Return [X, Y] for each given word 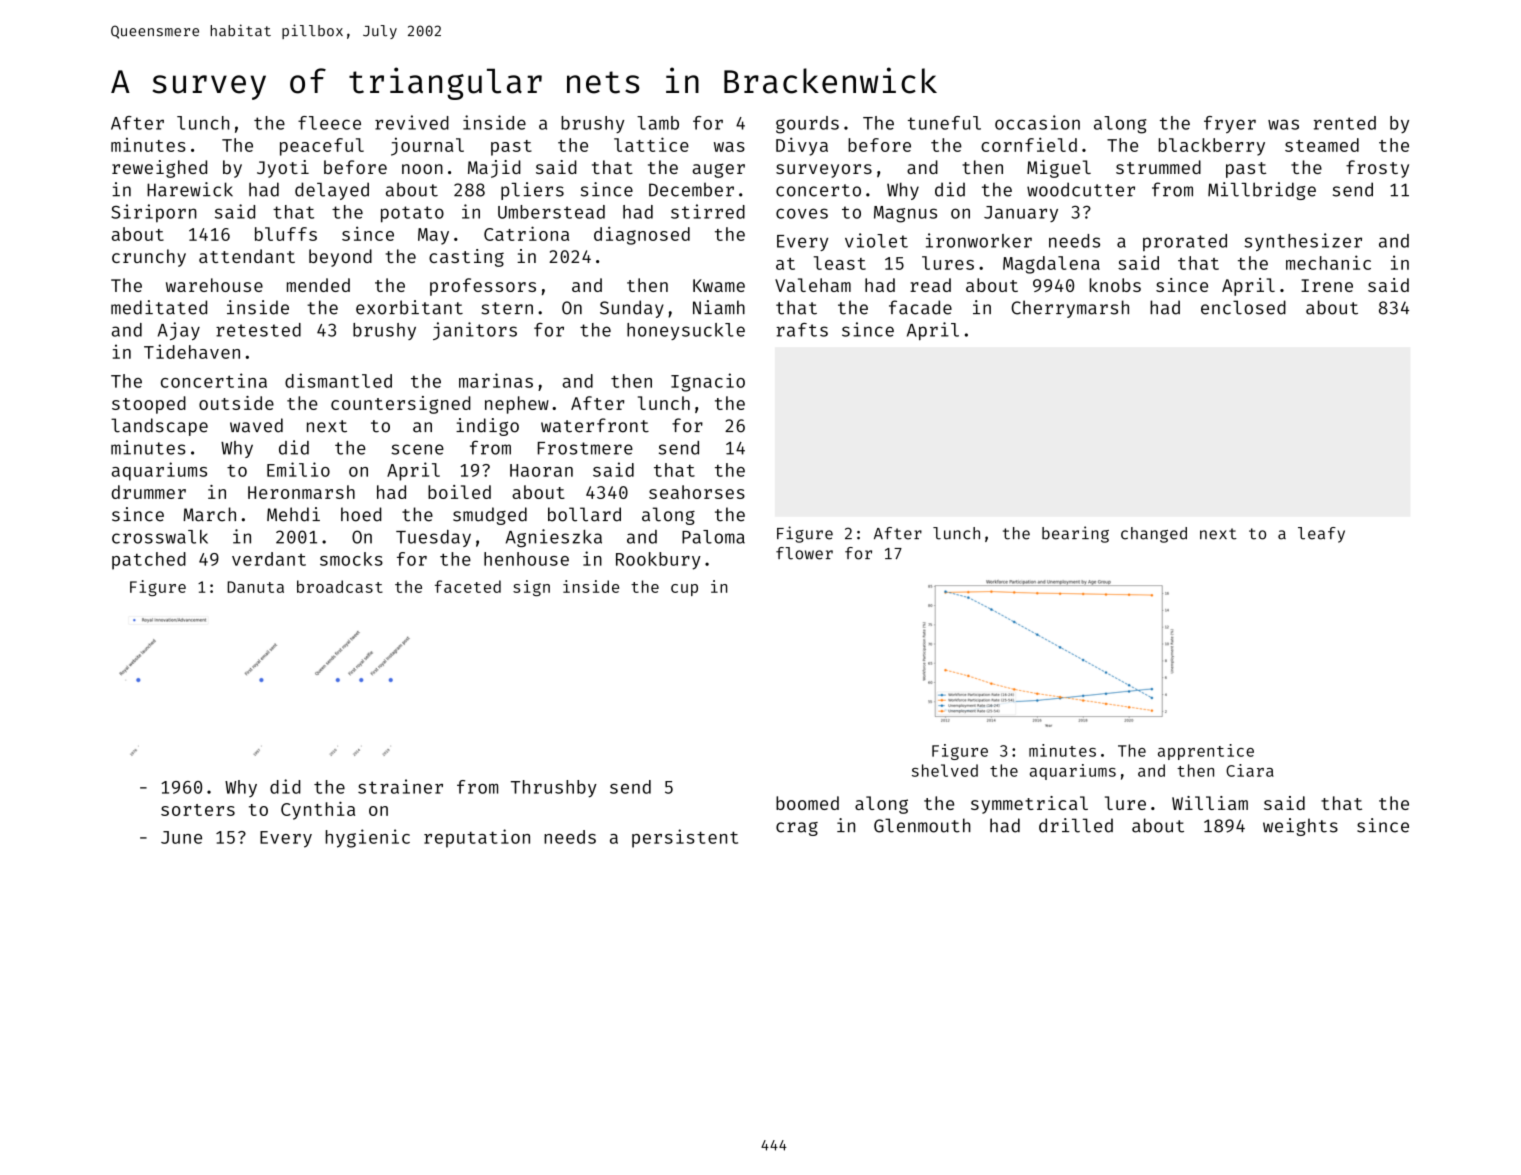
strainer [400, 786]
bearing [1075, 534]
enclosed [1243, 307]
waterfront [595, 425]
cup [684, 590]
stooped [149, 405]
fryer [1230, 124]
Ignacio [708, 382]
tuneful [944, 123]
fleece [329, 123]
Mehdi [293, 514]
